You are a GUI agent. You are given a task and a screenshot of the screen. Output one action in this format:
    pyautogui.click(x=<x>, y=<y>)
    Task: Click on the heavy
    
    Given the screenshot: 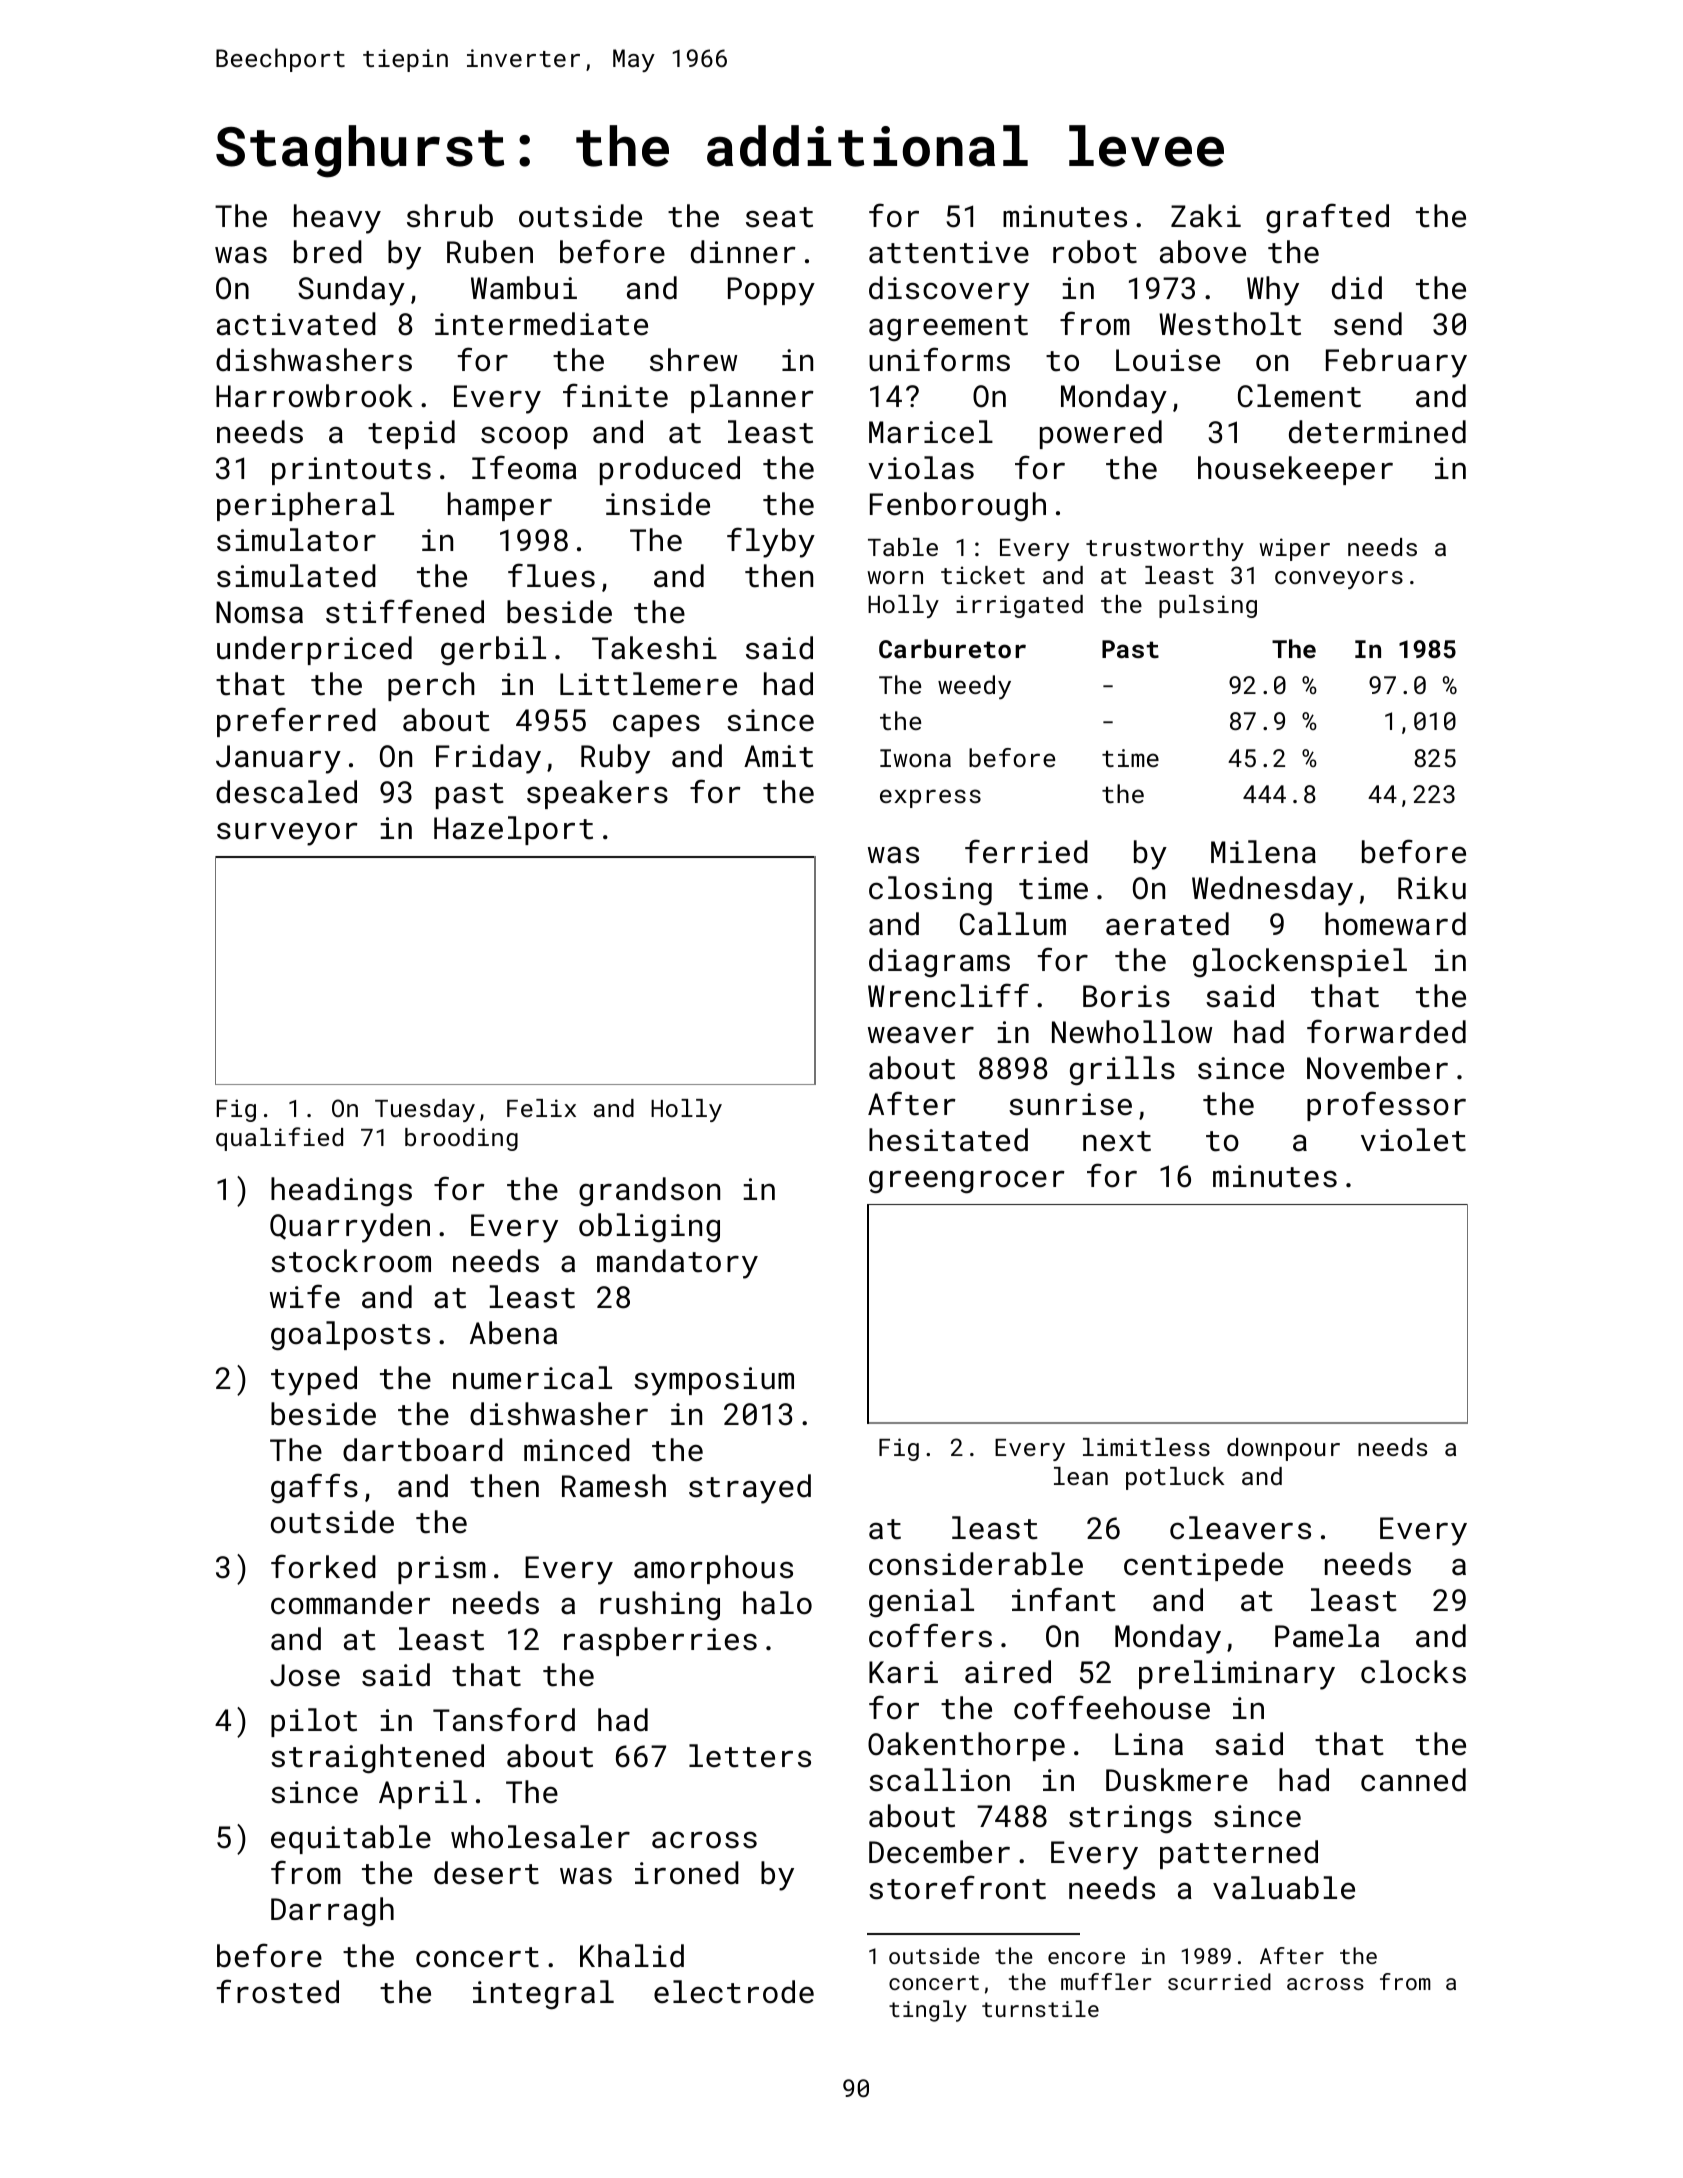 What is the action you would take?
    pyautogui.click(x=337, y=219)
